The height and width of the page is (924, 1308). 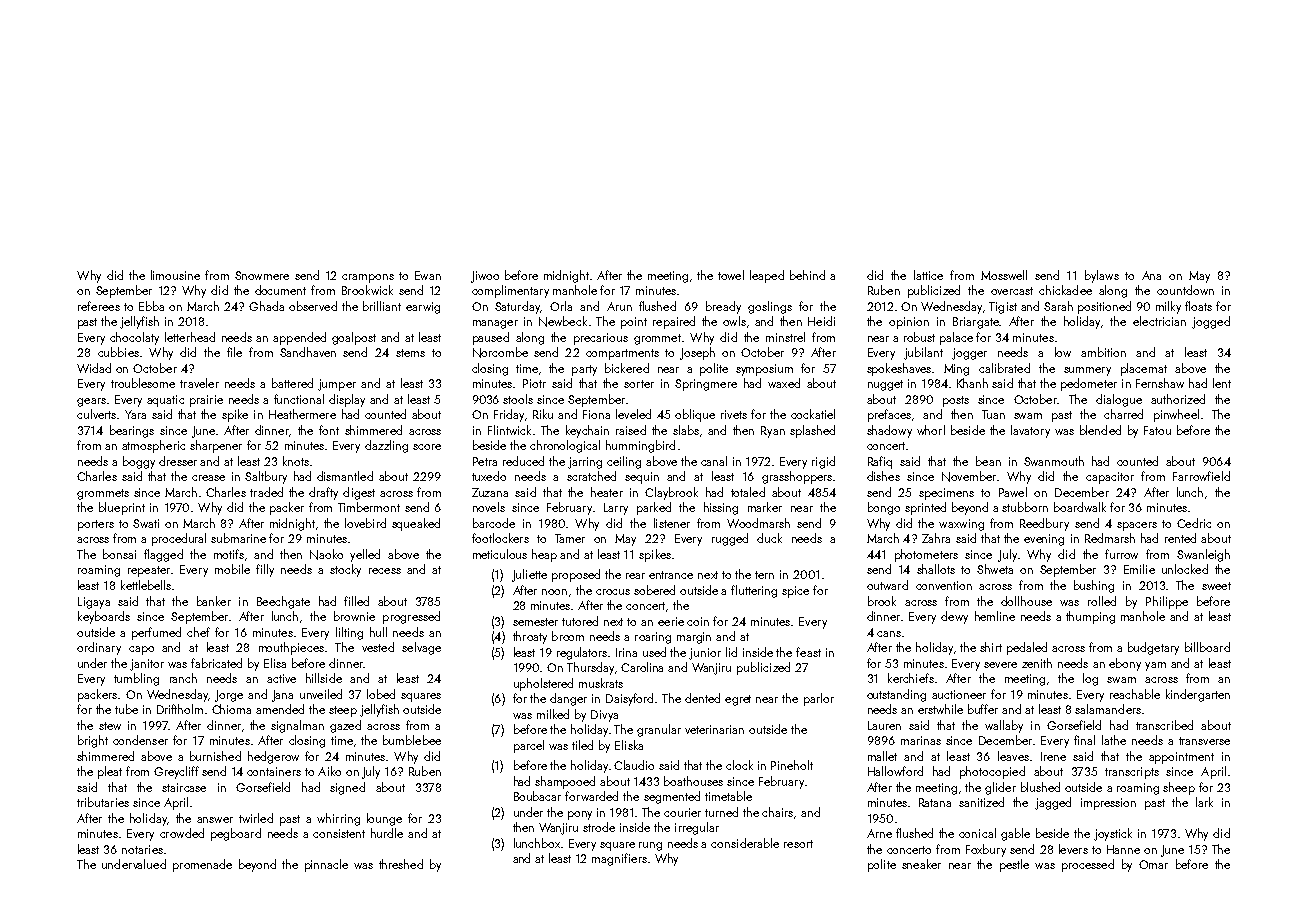 What do you see at coordinates (544, 555) in the page?
I see `heap` at bounding box center [544, 555].
